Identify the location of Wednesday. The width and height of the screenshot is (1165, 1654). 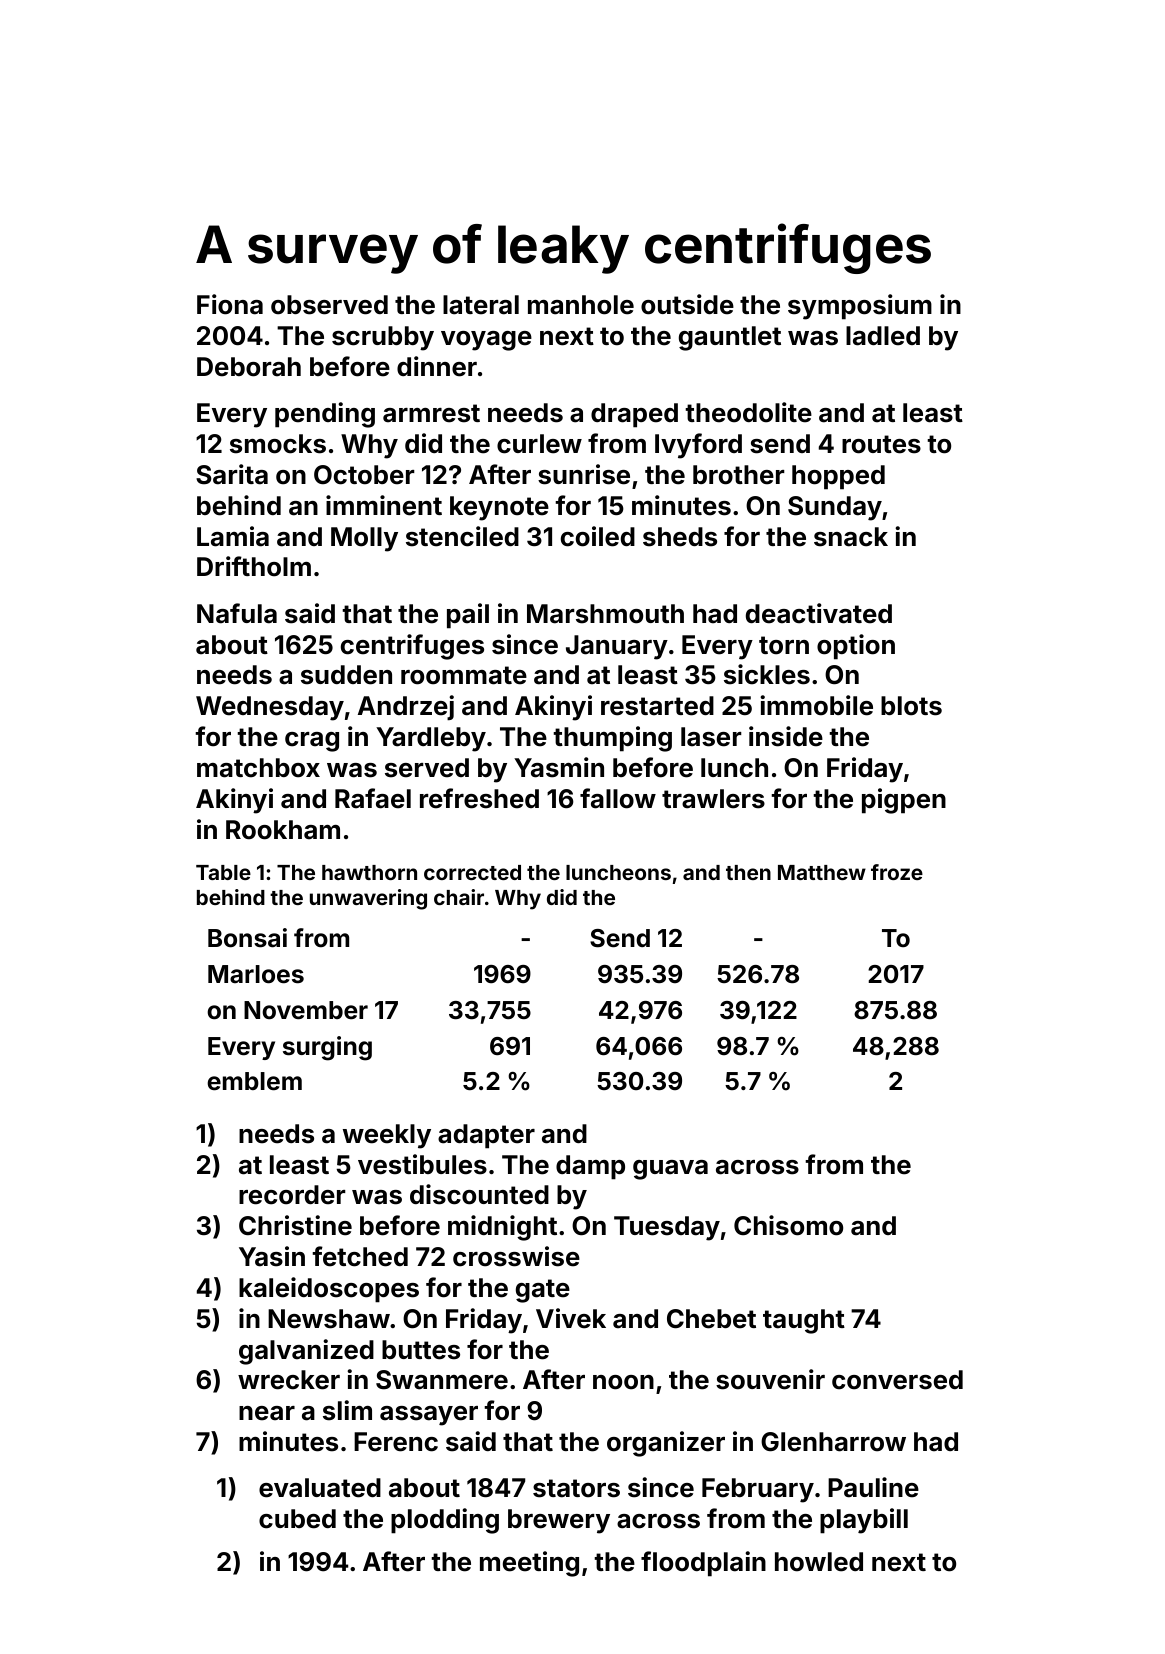
(270, 708).
